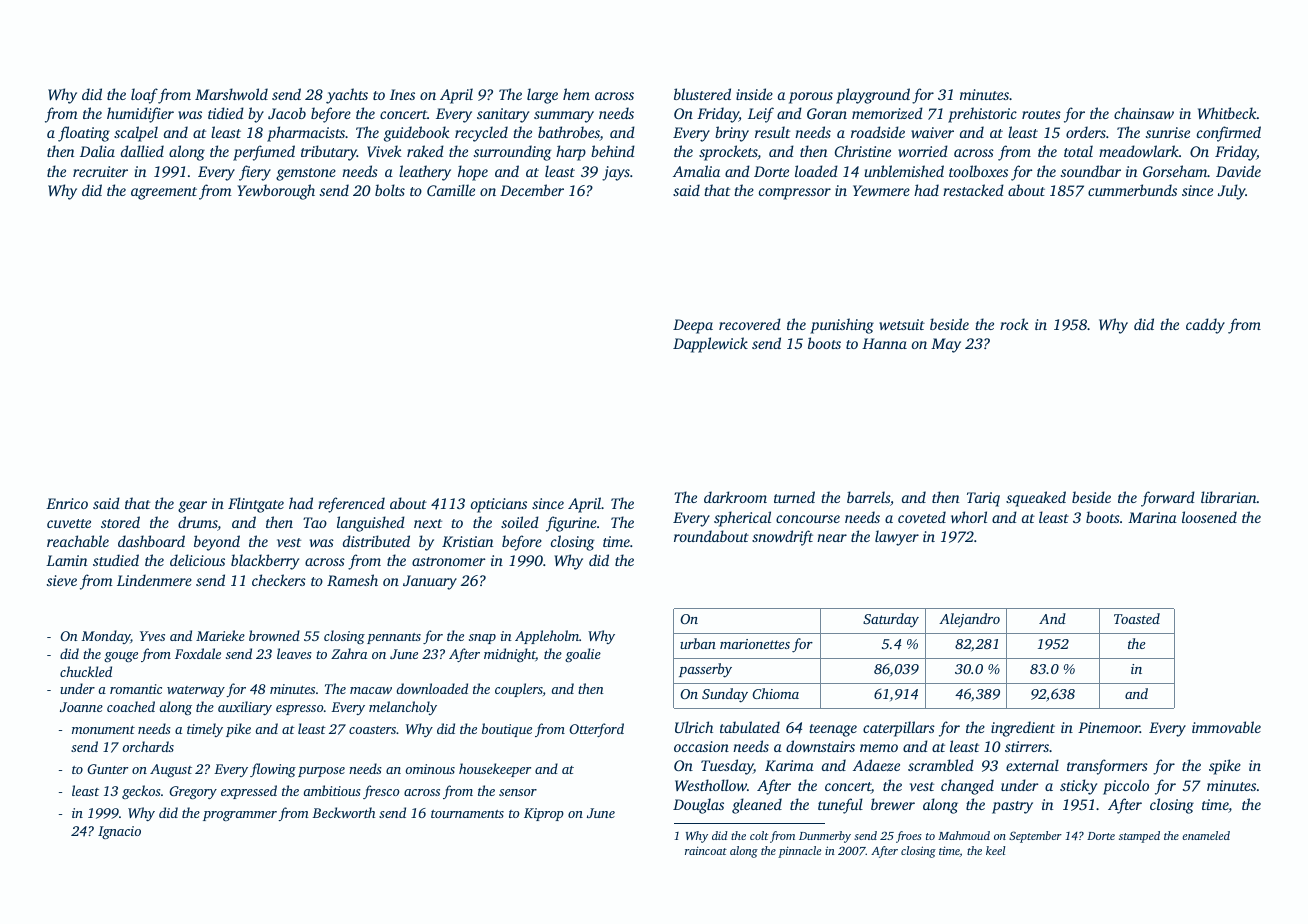 This document has height=924, width=1308. What do you see at coordinates (349, 653) in the document?
I see `Zahra` at bounding box center [349, 653].
